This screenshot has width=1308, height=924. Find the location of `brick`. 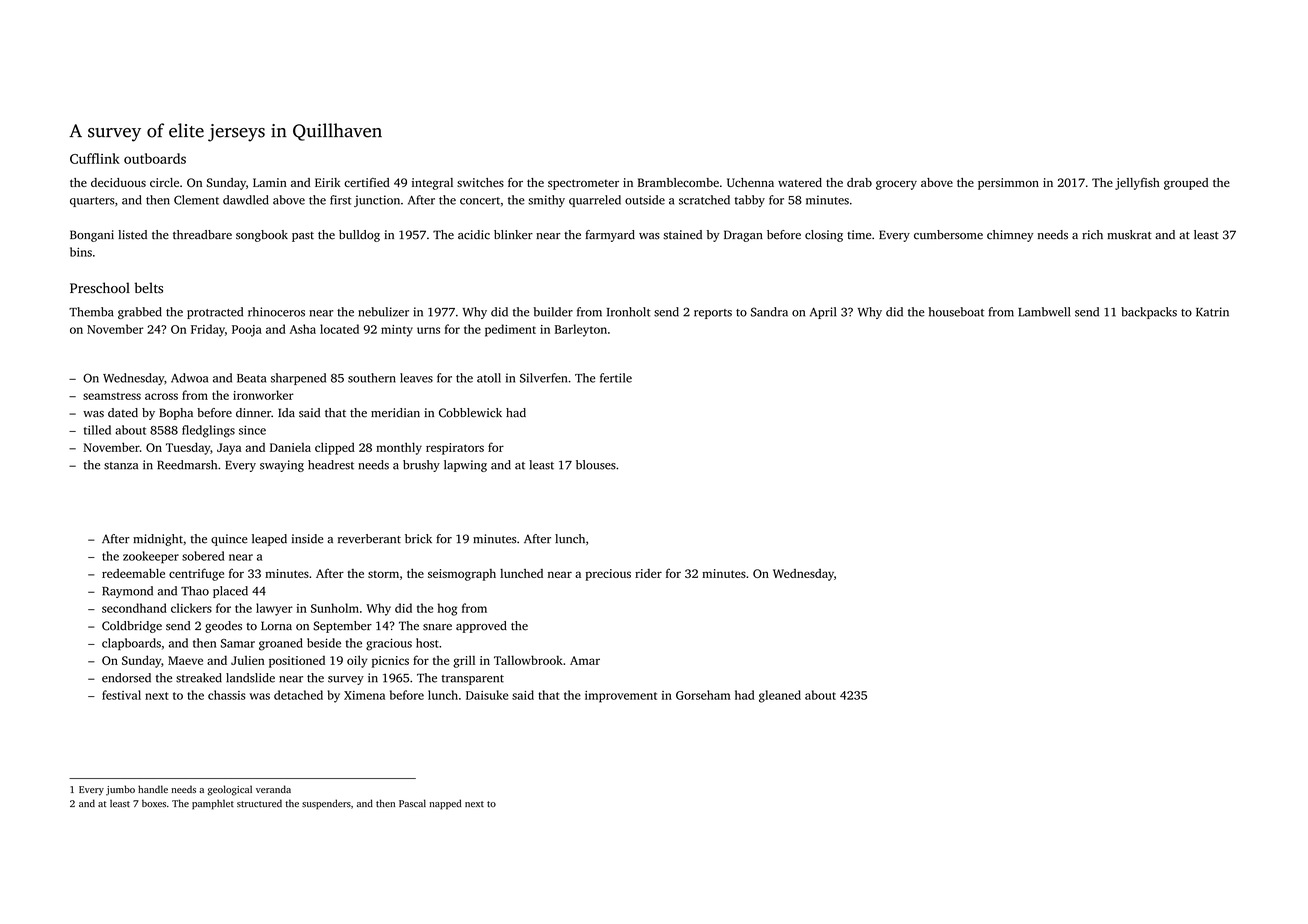

brick is located at coordinates (418, 539).
